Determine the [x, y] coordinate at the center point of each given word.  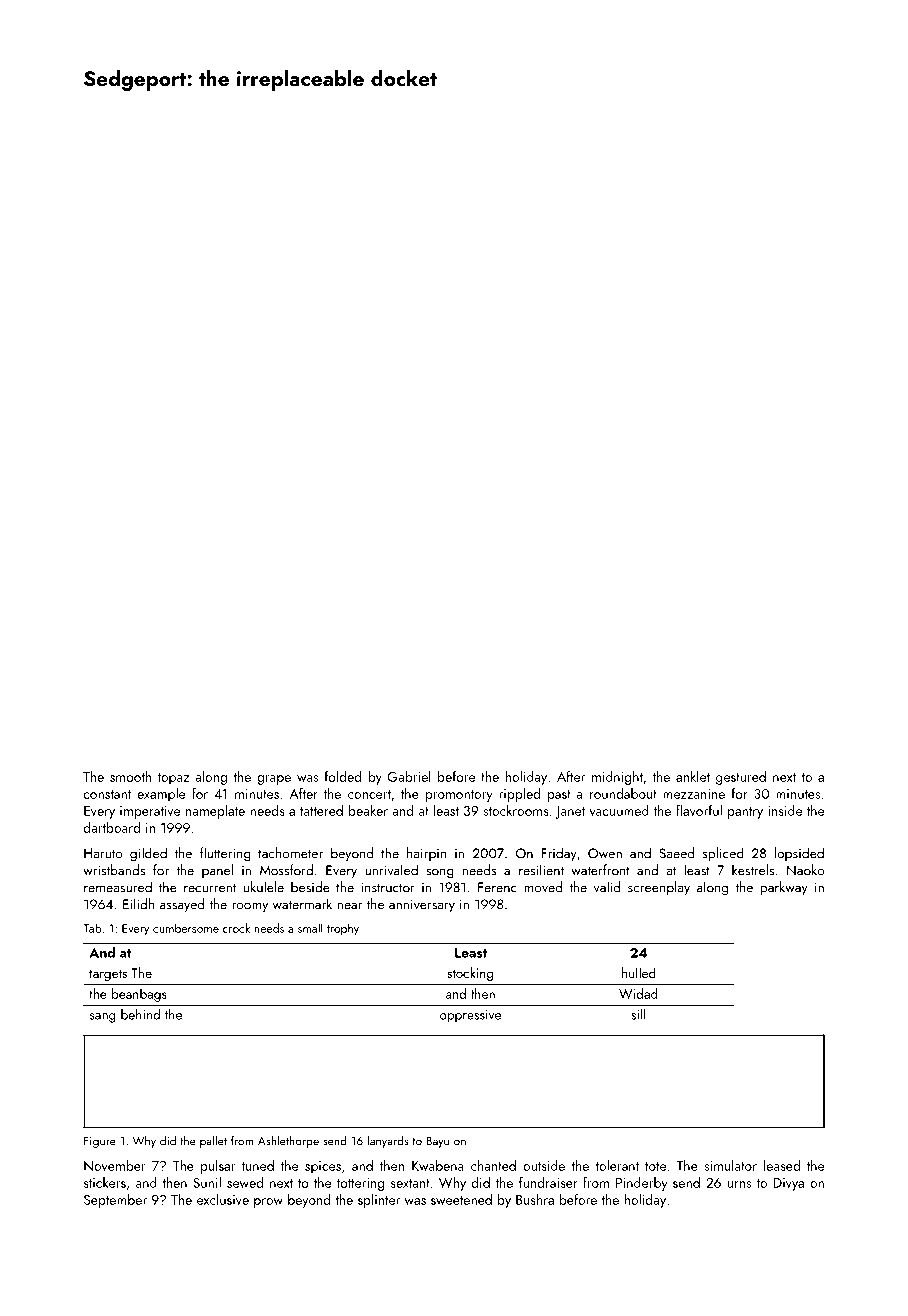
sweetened [461, 1199]
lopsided [799, 854]
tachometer [290, 853]
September [115, 1201]
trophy [343, 929]
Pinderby [642, 1184]
